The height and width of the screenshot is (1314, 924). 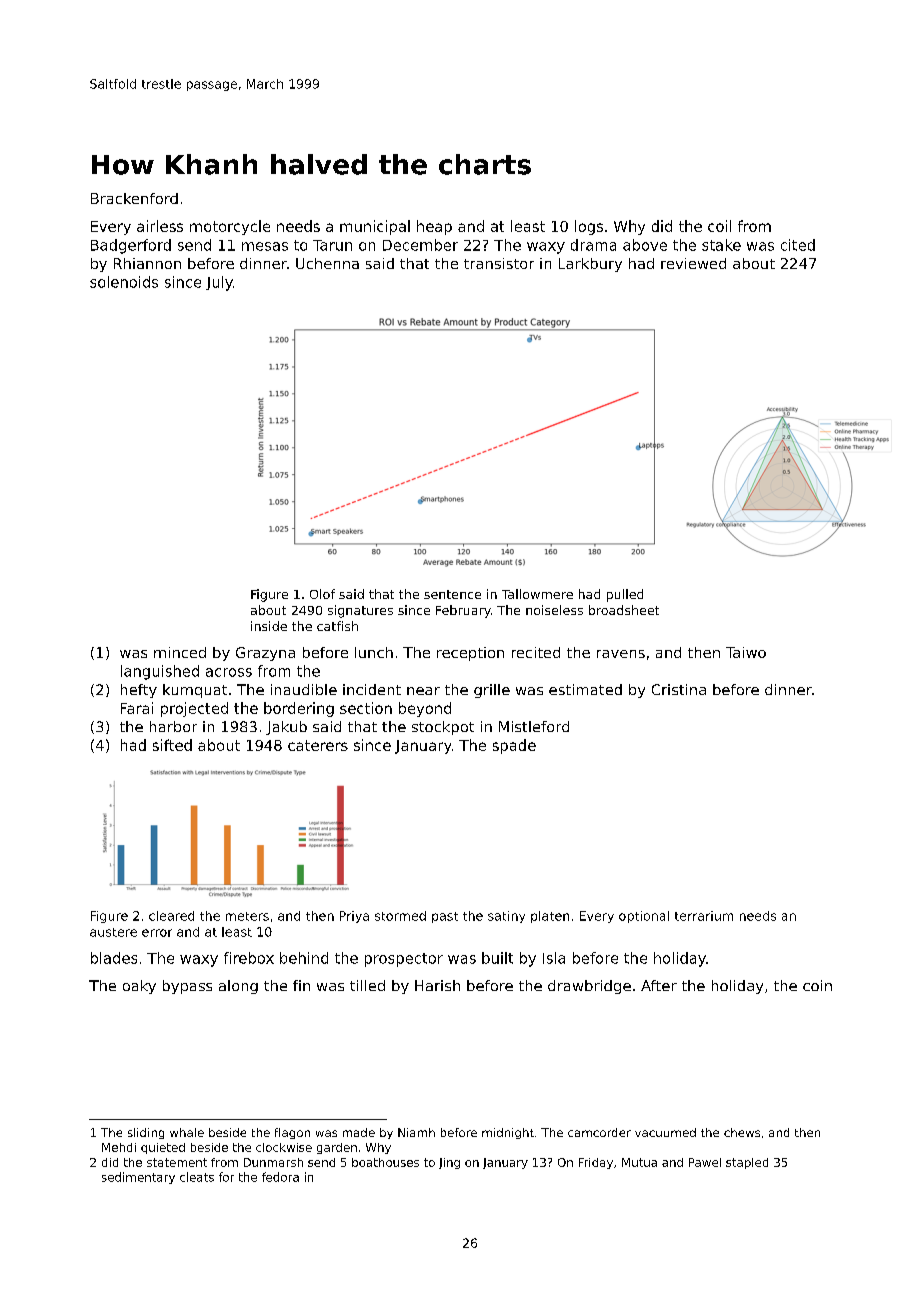 I want to click on terrarium, so click(x=704, y=916).
